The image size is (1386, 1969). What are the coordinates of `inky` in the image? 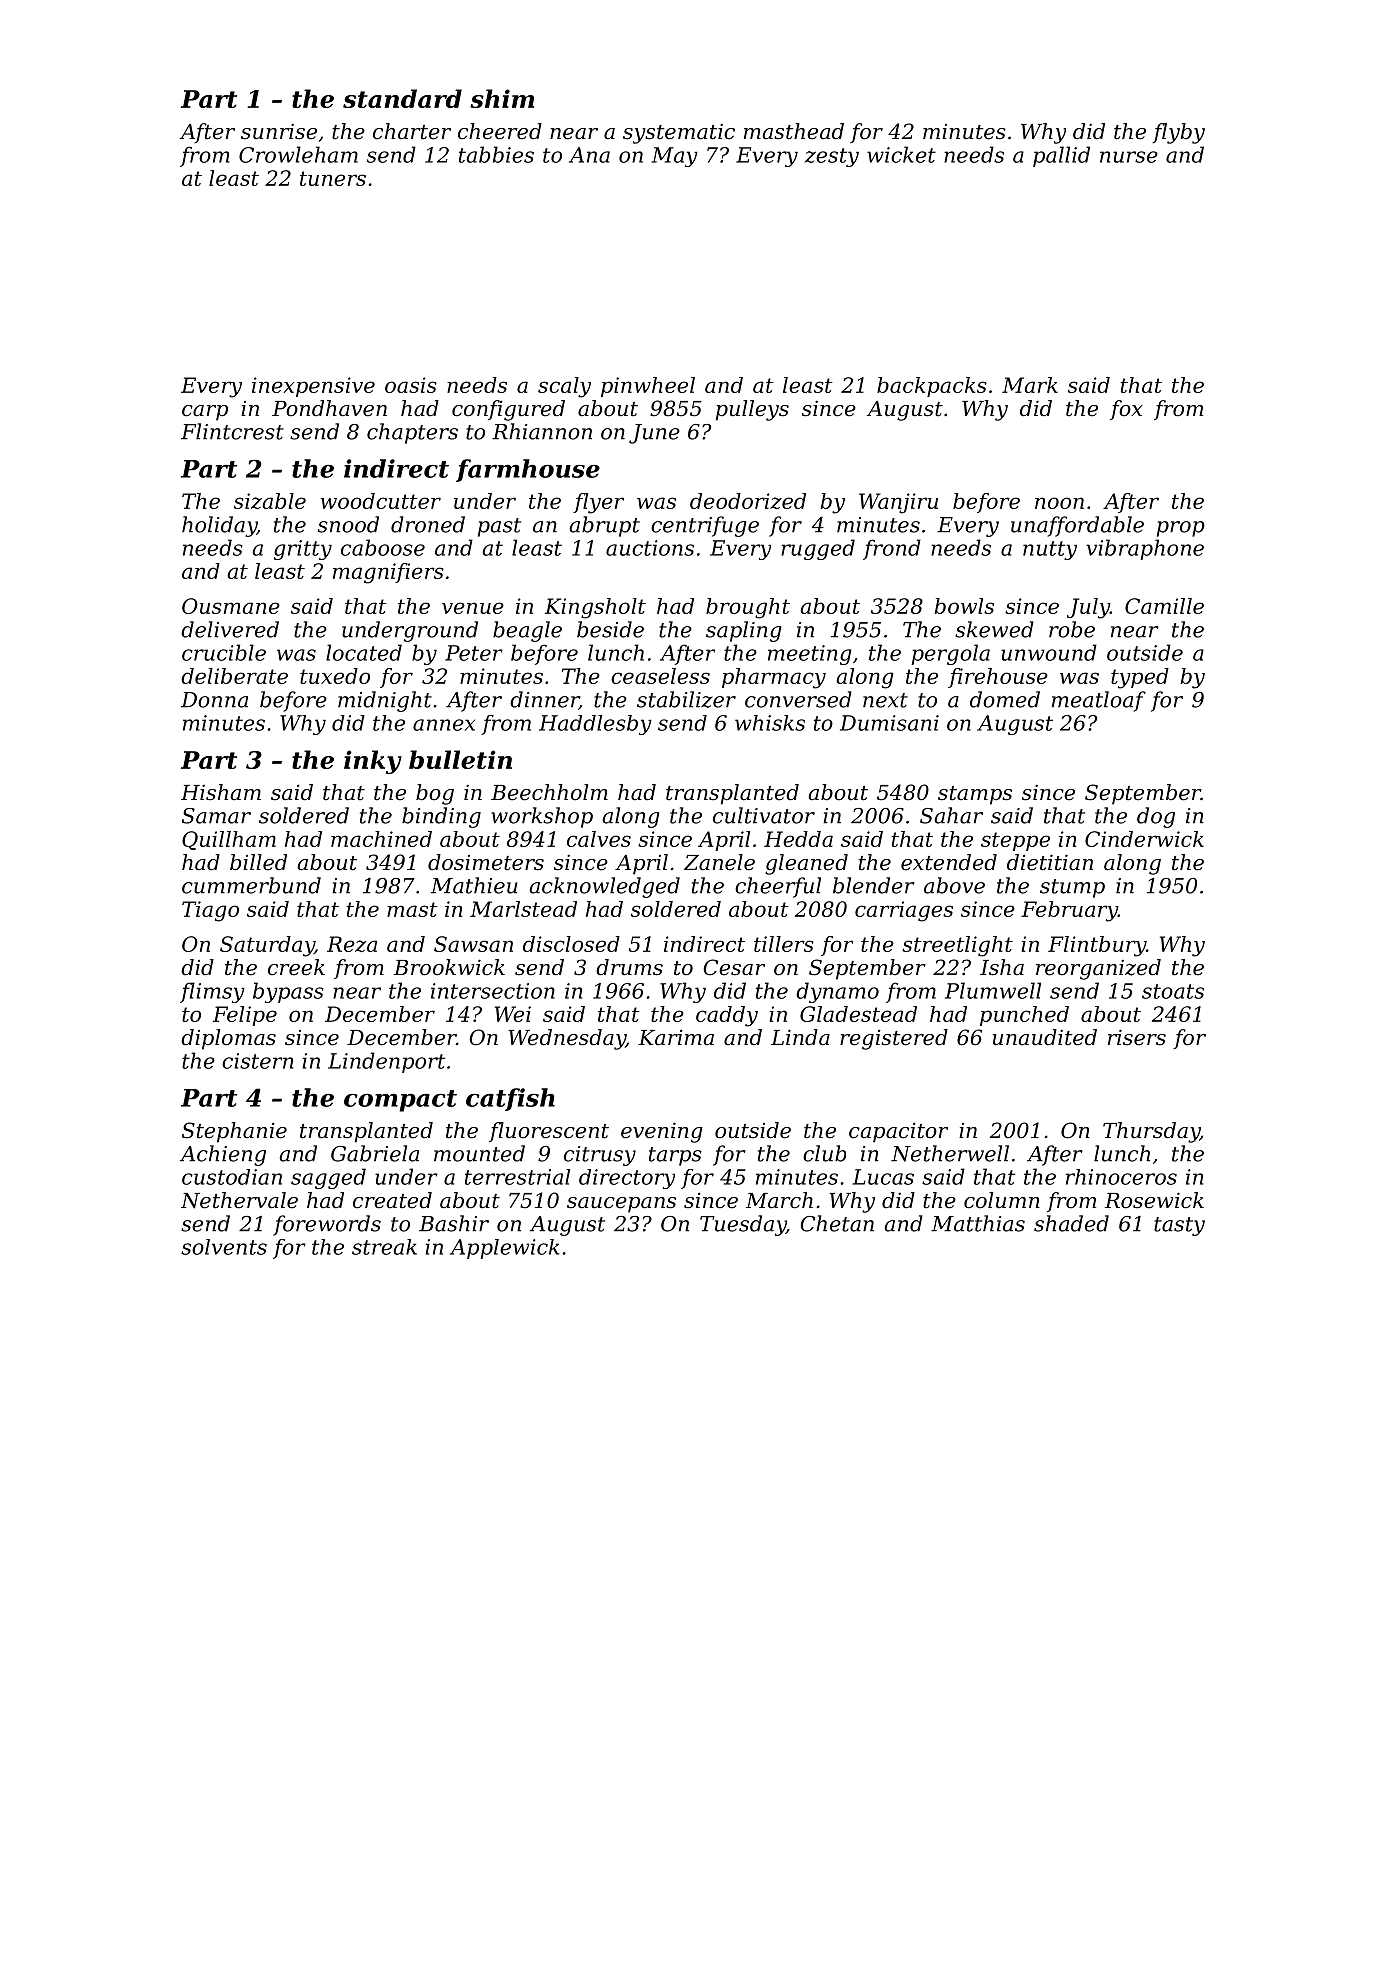 It's located at (373, 762).
